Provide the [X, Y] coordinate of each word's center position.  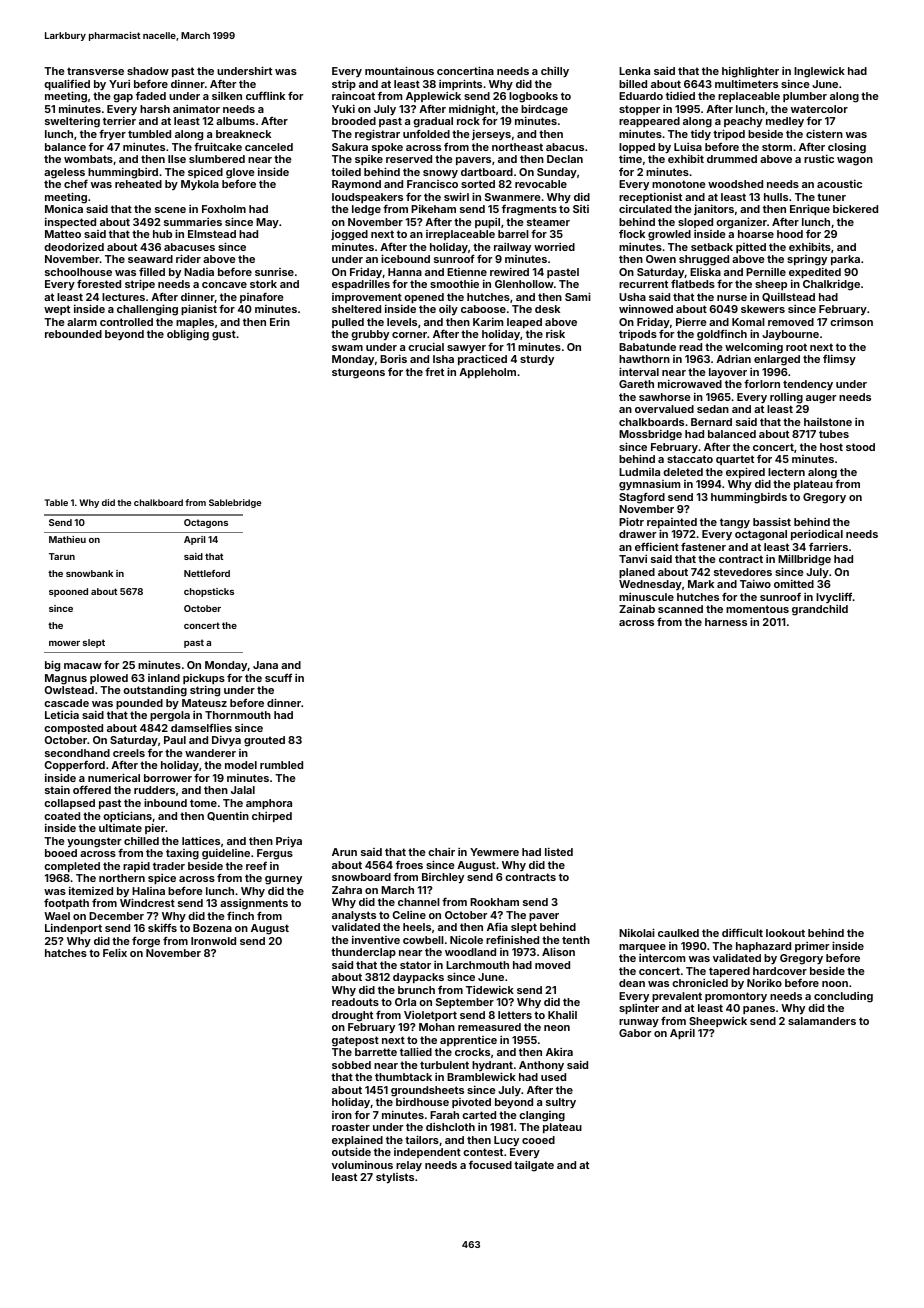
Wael [57, 916]
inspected [70, 223]
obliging [188, 335]
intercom [662, 958]
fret [434, 371]
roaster [351, 1127]
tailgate [534, 1166]
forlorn [762, 383]
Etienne [467, 272]
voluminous [362, 1165]
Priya [289, 841]
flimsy [839, 360]
